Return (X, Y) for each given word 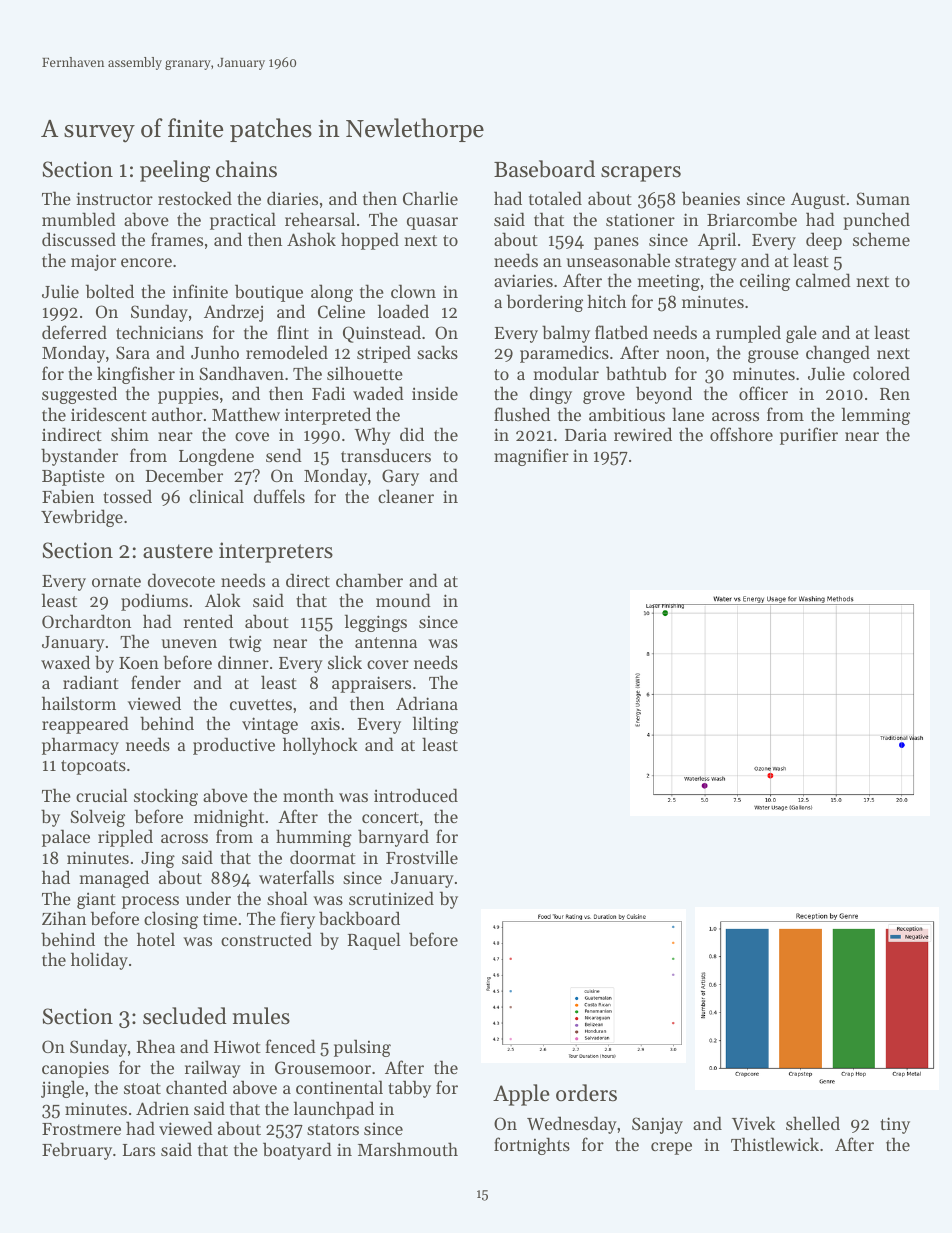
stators (333, 1129)
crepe (671, 1148)
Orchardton (86, 621)
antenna (386, 642)
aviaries (523, 280)
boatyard (297, 1151)
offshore (741, 434)
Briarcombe (752, 219)
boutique (269, 293)
